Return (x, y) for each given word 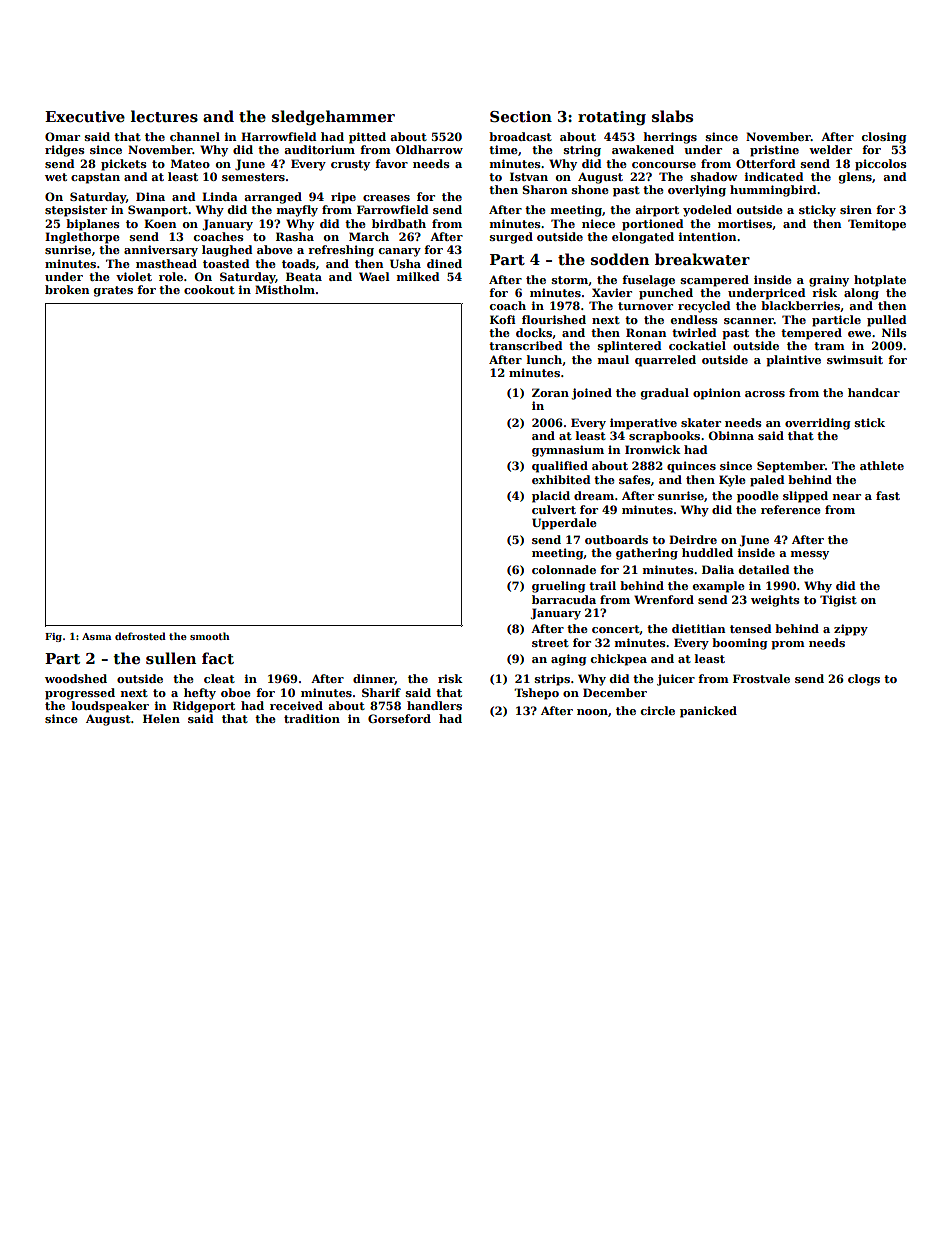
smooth (210, 636)
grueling (558, 587)
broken (67, 289)
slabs (672, 116)
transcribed (525, 345)
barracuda (564, 599)
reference (791, 509)
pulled (886, 321)
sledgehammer (333, 118)
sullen (171, 658)
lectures (164, 116)
